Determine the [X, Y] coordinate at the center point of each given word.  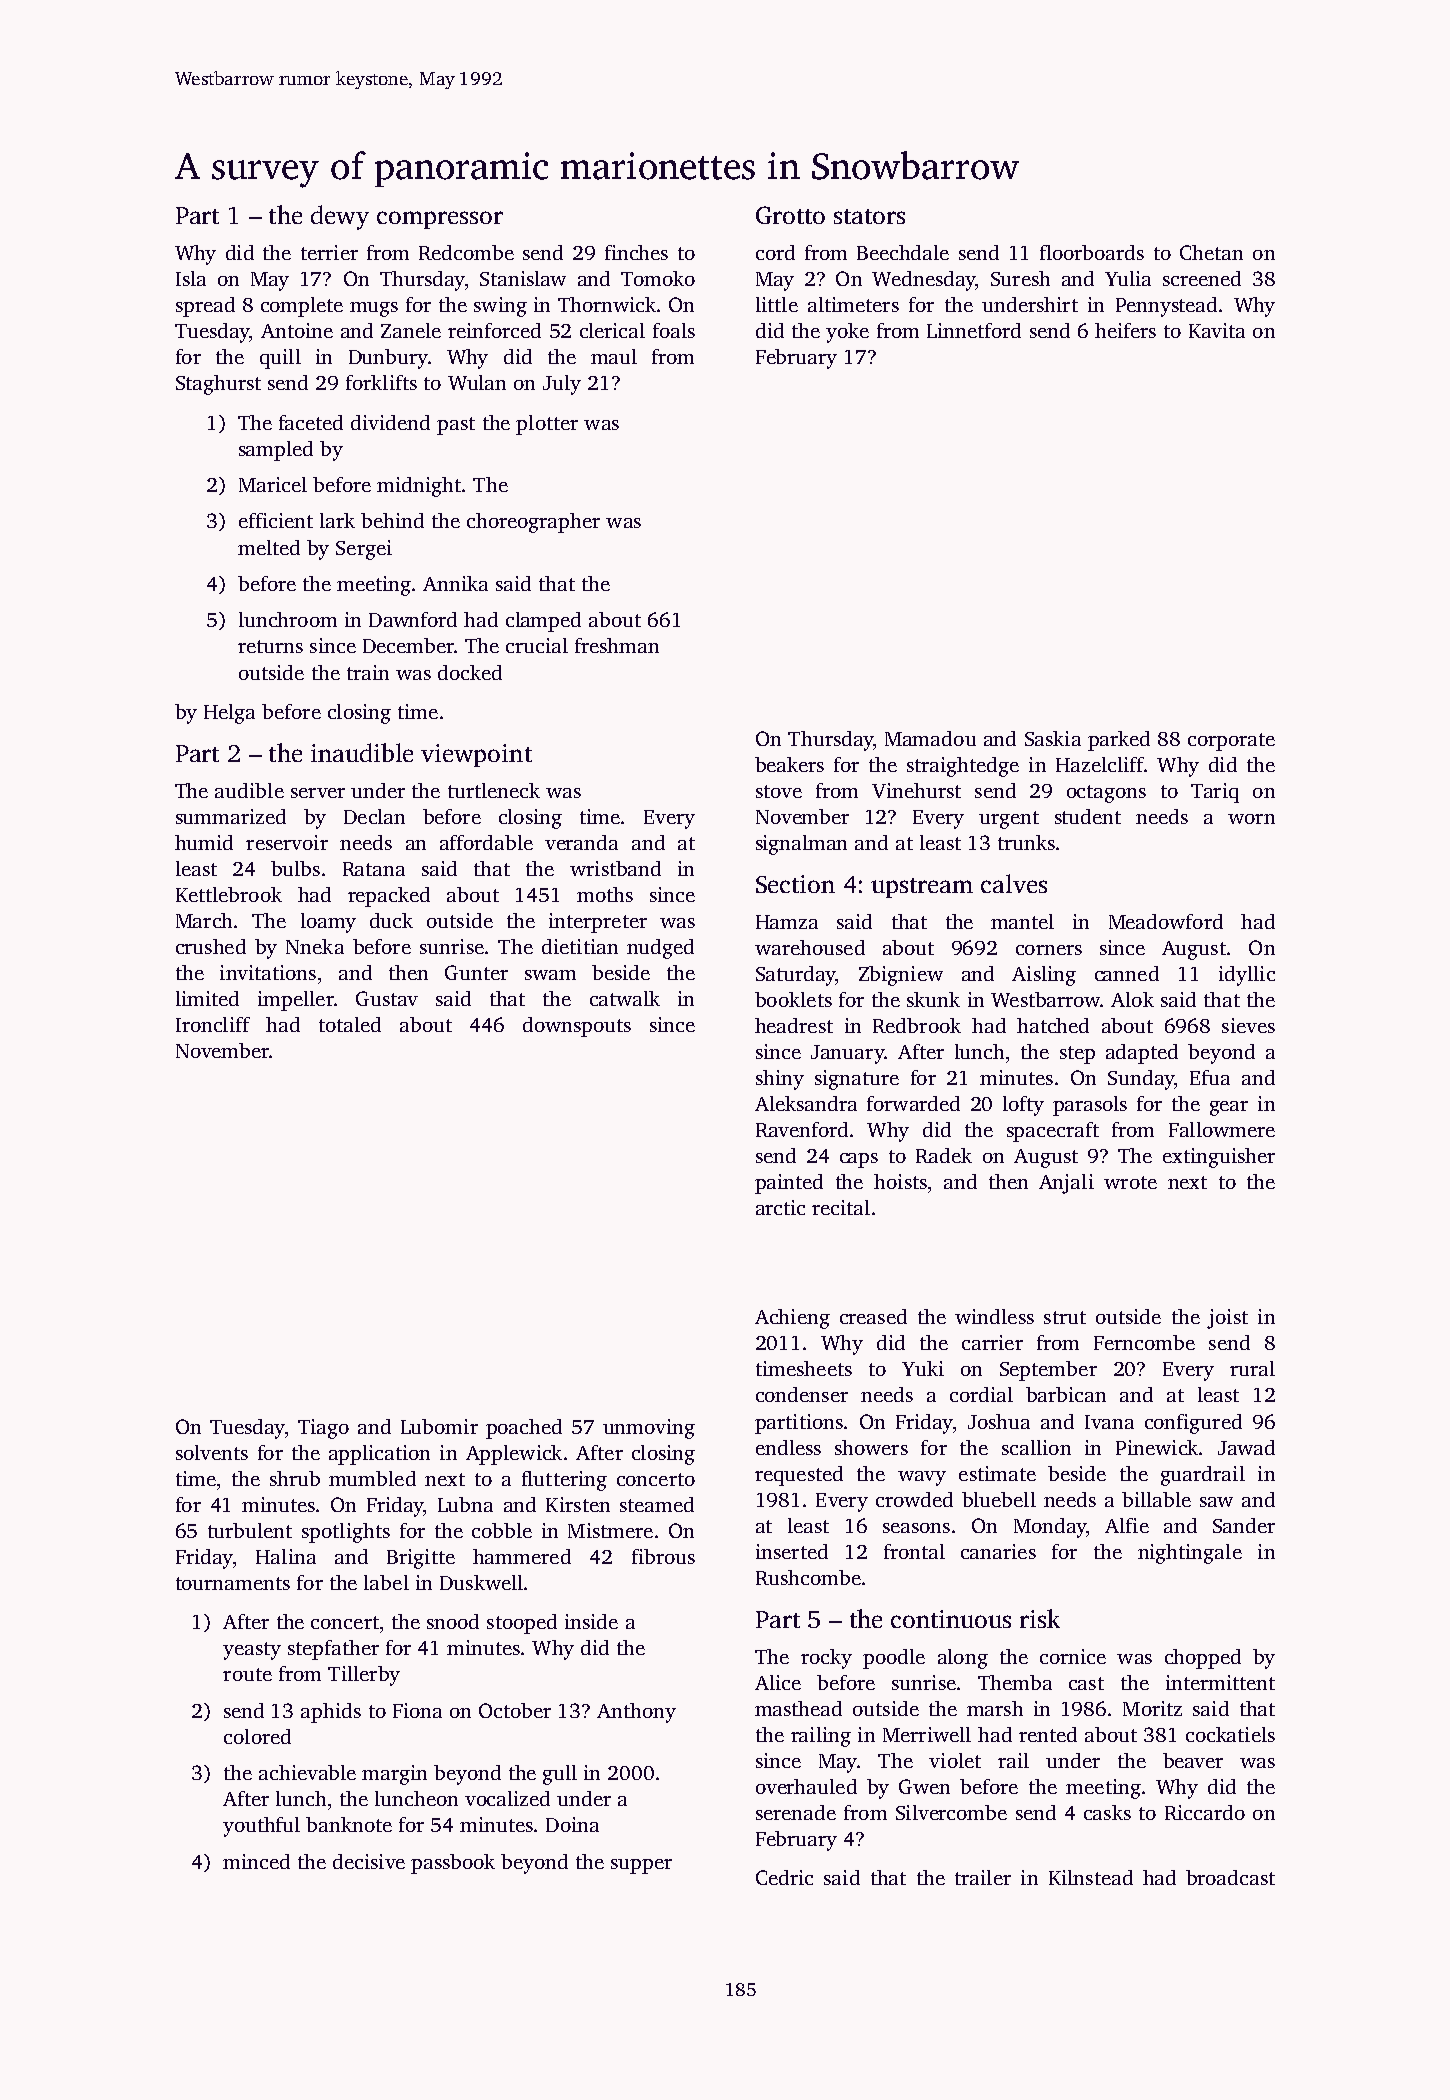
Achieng [792, 1319]
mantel [1022, 921]
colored [257, 1736]
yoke [847, 333]
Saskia [1053, 738]
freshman [617, 645]
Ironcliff [213, 1024]
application [379, 1455]
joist [1227, 1319]
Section [795, 884]
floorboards [1092, 252]
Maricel [273, 484]
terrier [329, 252]
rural [1252, 1368]
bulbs [295, 868]
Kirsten [578, 1504]
